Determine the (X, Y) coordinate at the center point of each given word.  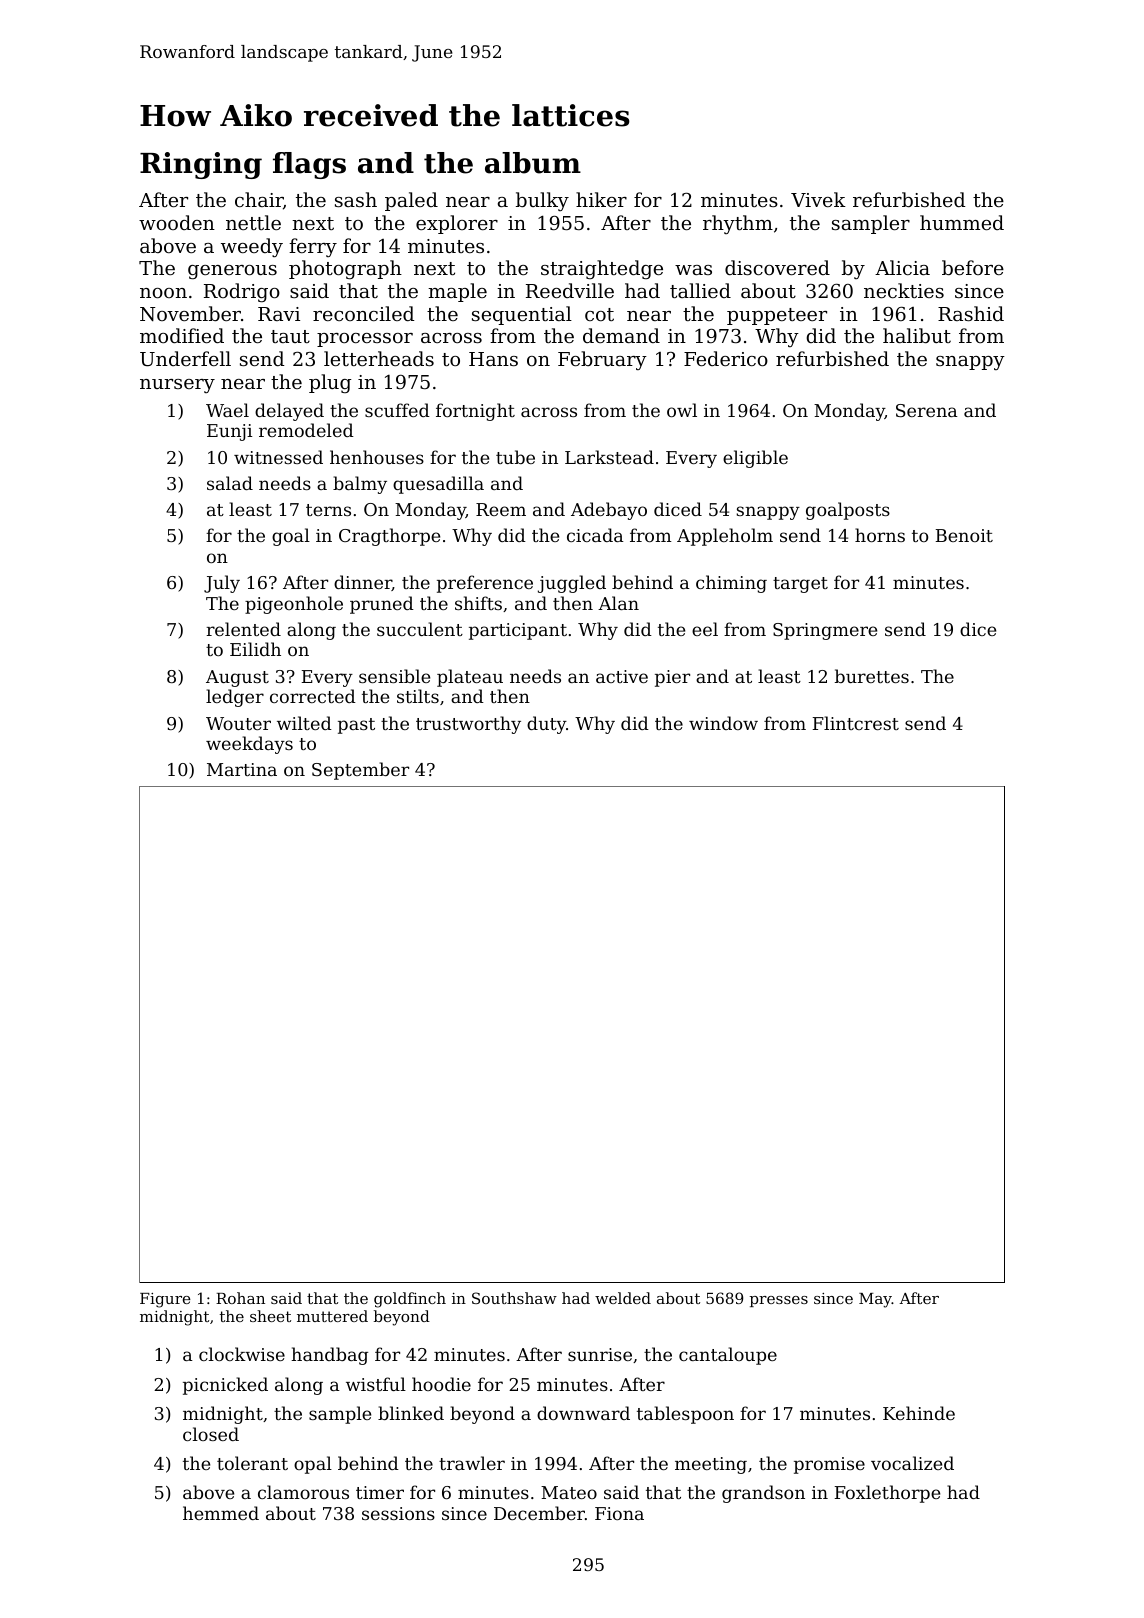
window (723, 723)
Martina (242, 769)
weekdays (249, 745)
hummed (962, 222)
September (360, 771)
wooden (177, 222)
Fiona (619, 1513)
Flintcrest (856, 723)
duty (546, 725)
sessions (398, 1513)
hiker (601, 199)
